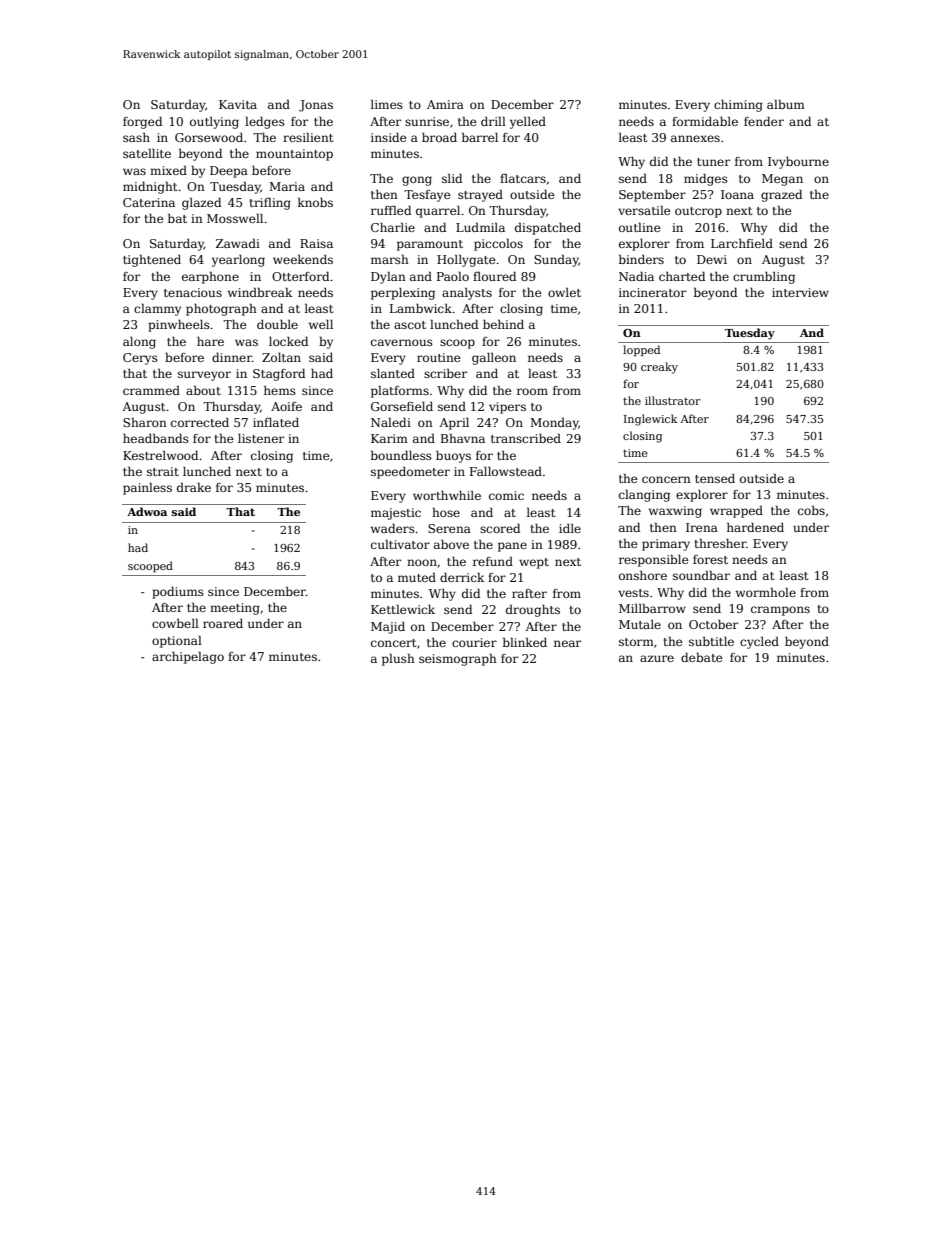  I want to click on Maria, so click(287, 186).
